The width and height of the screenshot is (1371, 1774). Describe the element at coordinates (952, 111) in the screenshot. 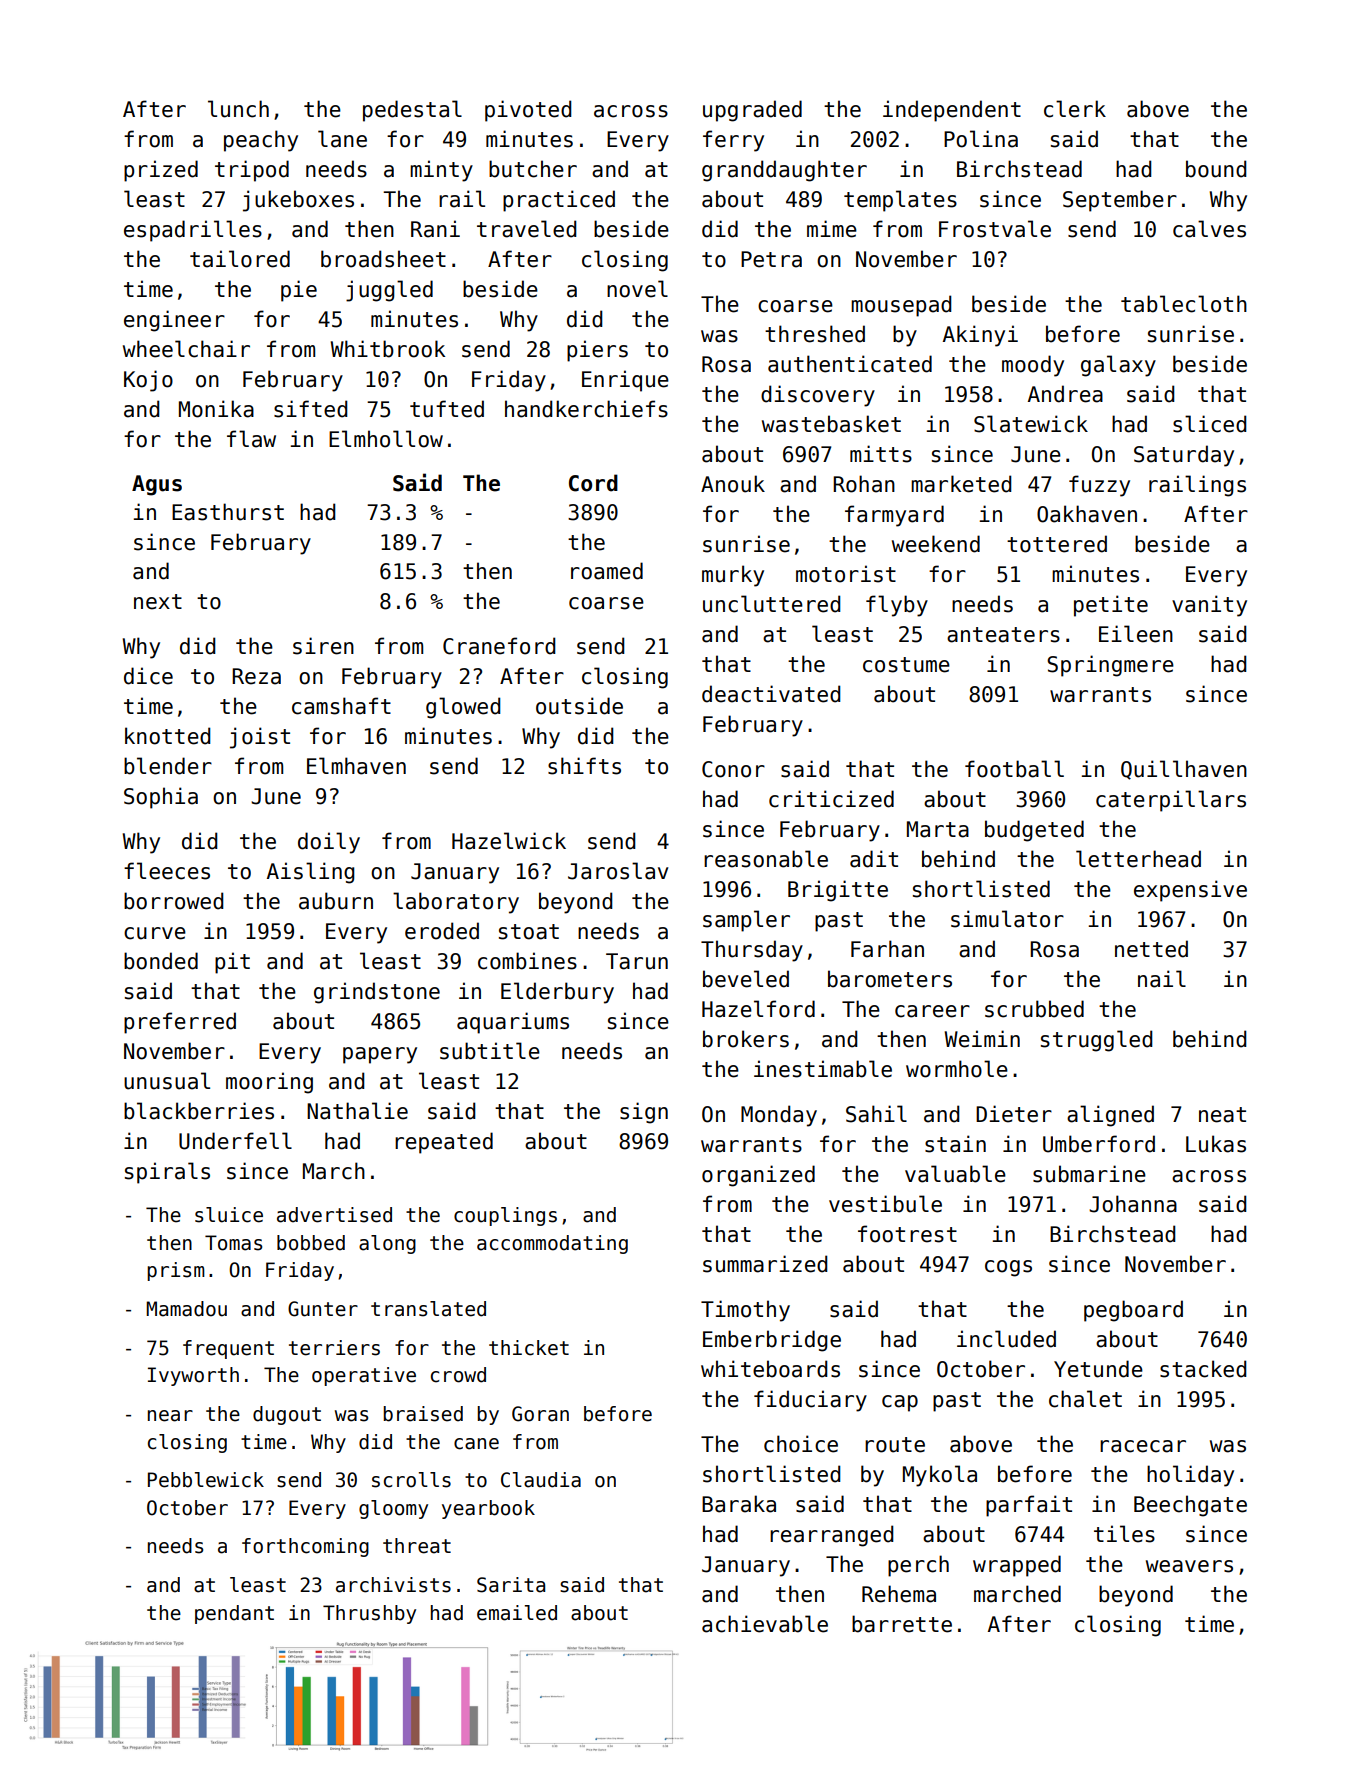

I see `independent` at that location.
